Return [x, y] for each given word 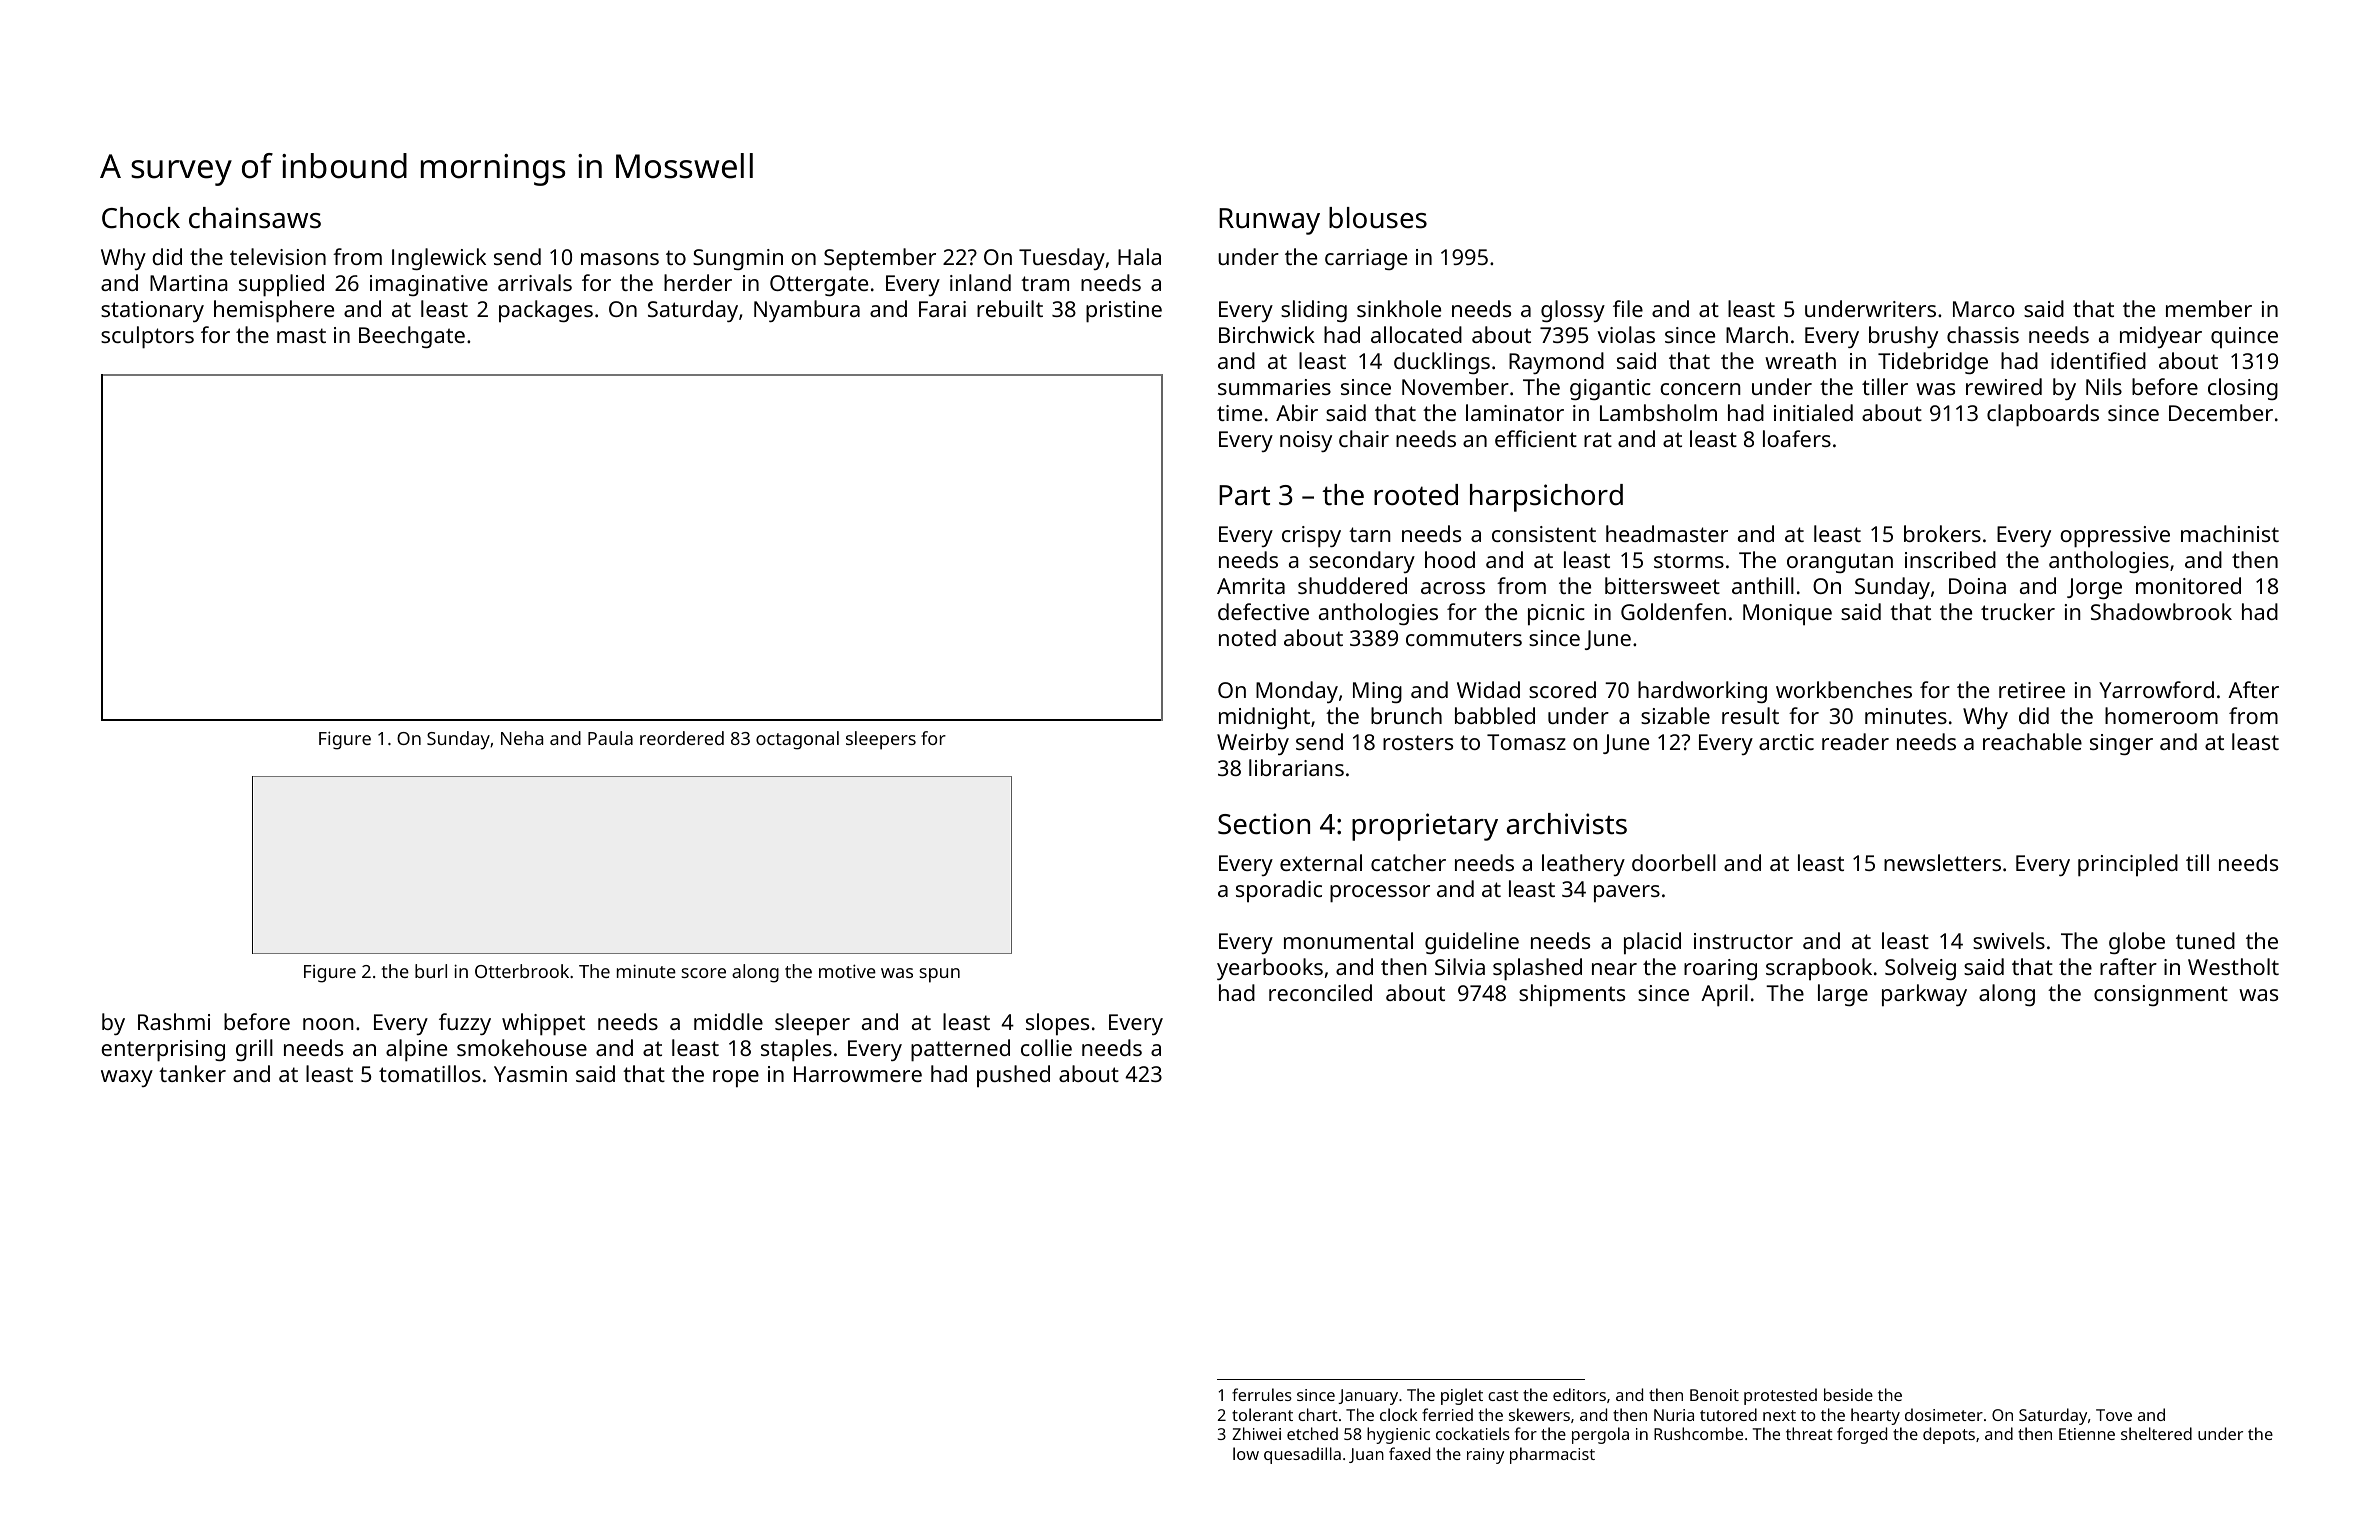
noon [328, 1024]
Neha [522, 738]
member [2209, 308]
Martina [189, 283]
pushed [1013, 1076]
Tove [2114, 1415]
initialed [1813, 412]
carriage [1366, 259]
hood [1450, 559]
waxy [127, 1078]
